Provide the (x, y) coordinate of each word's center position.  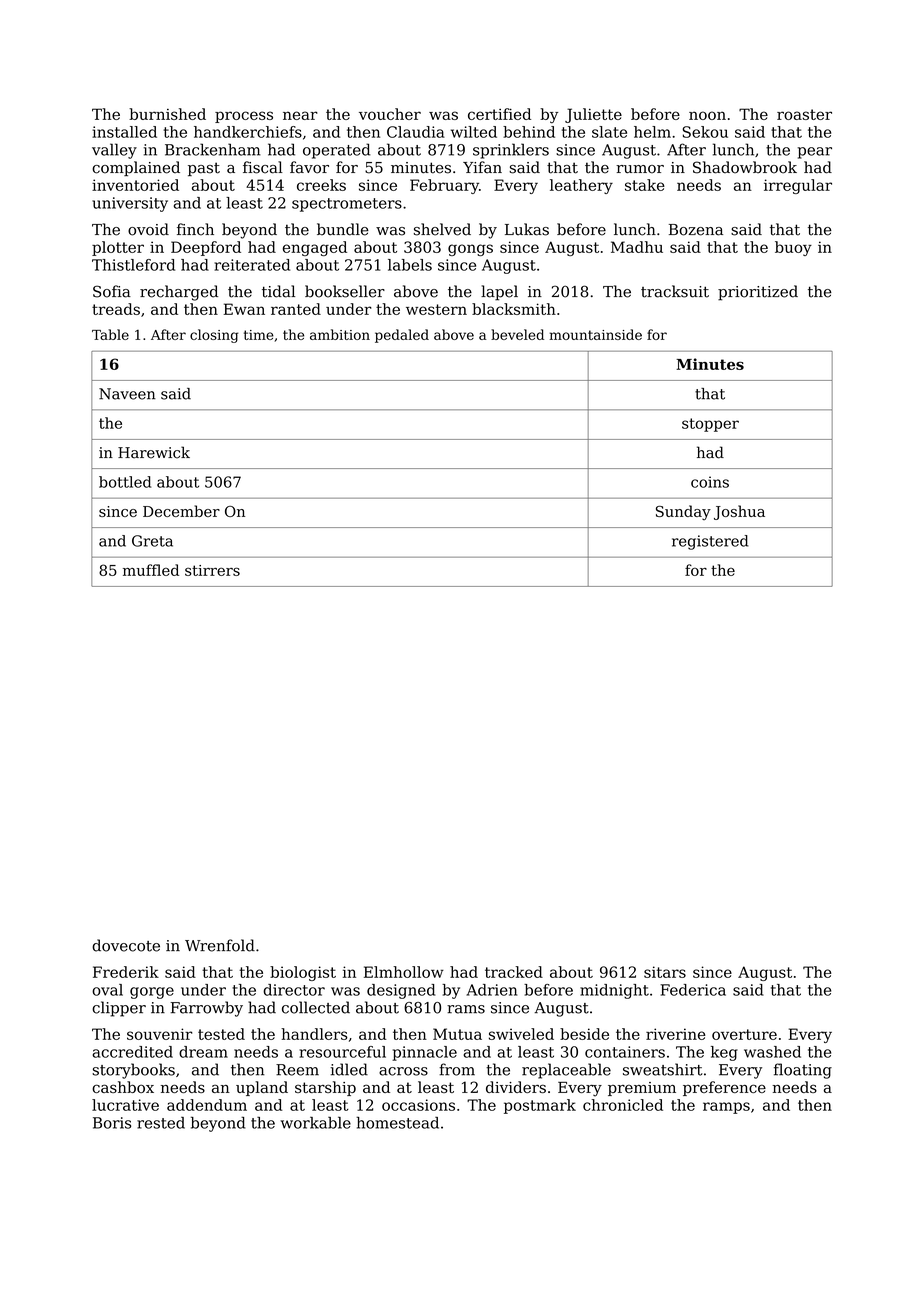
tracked (514, 972)
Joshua (739, 512)
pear (815, 153)
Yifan (482, 167)
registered (710, 542)
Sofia (112, 291)
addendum (207, 1105)
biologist (303, 973)
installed (124, 132)
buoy (793, 248)
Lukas (527, 229)
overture (744, 1034)
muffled (151, 570)
